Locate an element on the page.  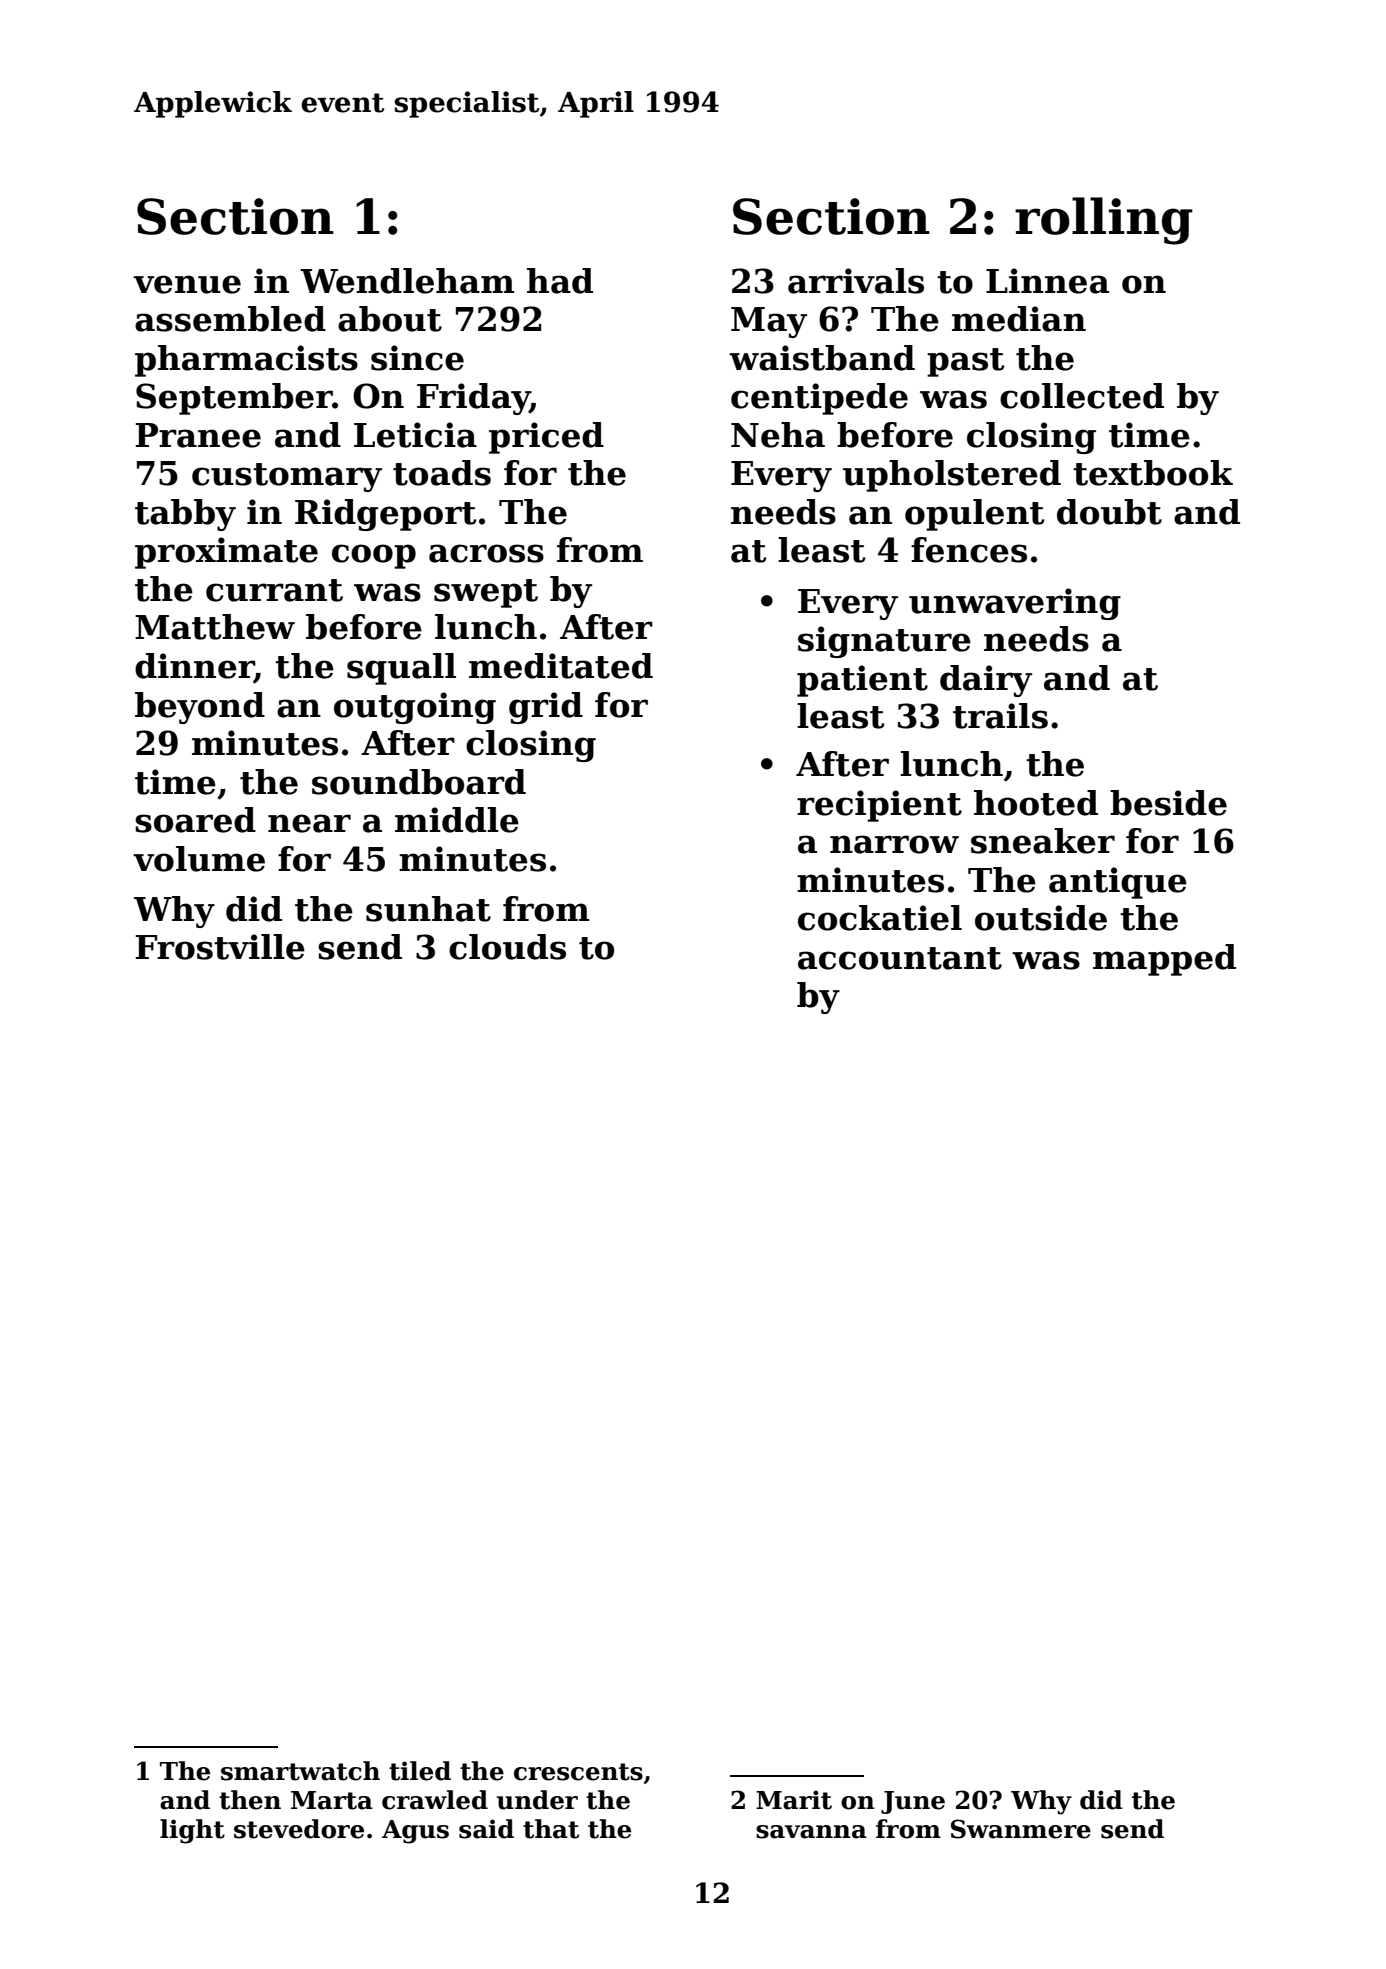
June is located at coordinates (913, 1802).
